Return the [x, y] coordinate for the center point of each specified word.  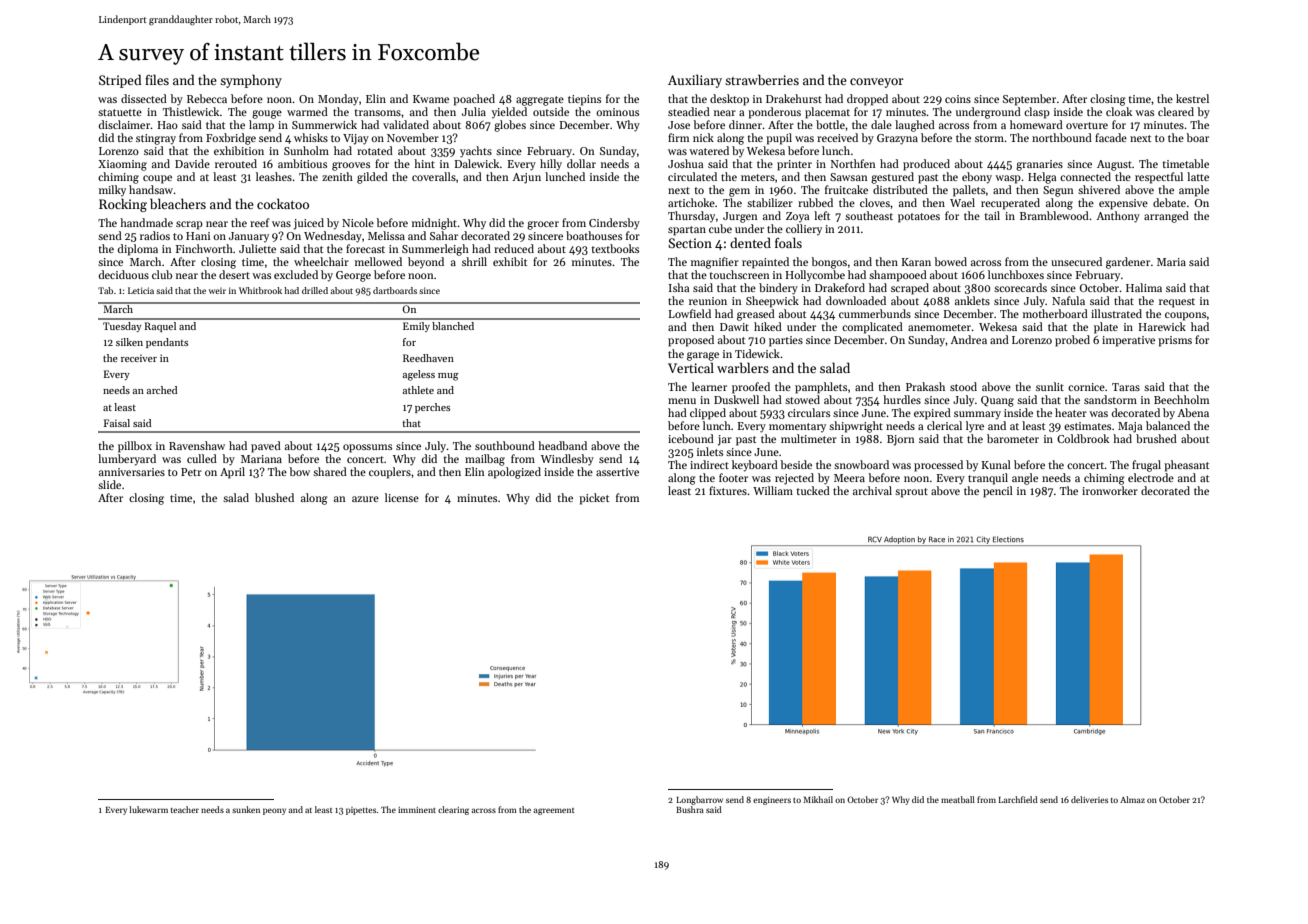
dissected [144, 98]
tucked [813, 490]
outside [551, 111]
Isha [679, 287]
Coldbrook [1083, 438]
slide [109, 484]
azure [365, 499]
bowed [950, 261]
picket [594, 499]
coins [958, 99]
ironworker [1110, 490]
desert [234, 274]
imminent [417, 810]
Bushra [690, 809]
